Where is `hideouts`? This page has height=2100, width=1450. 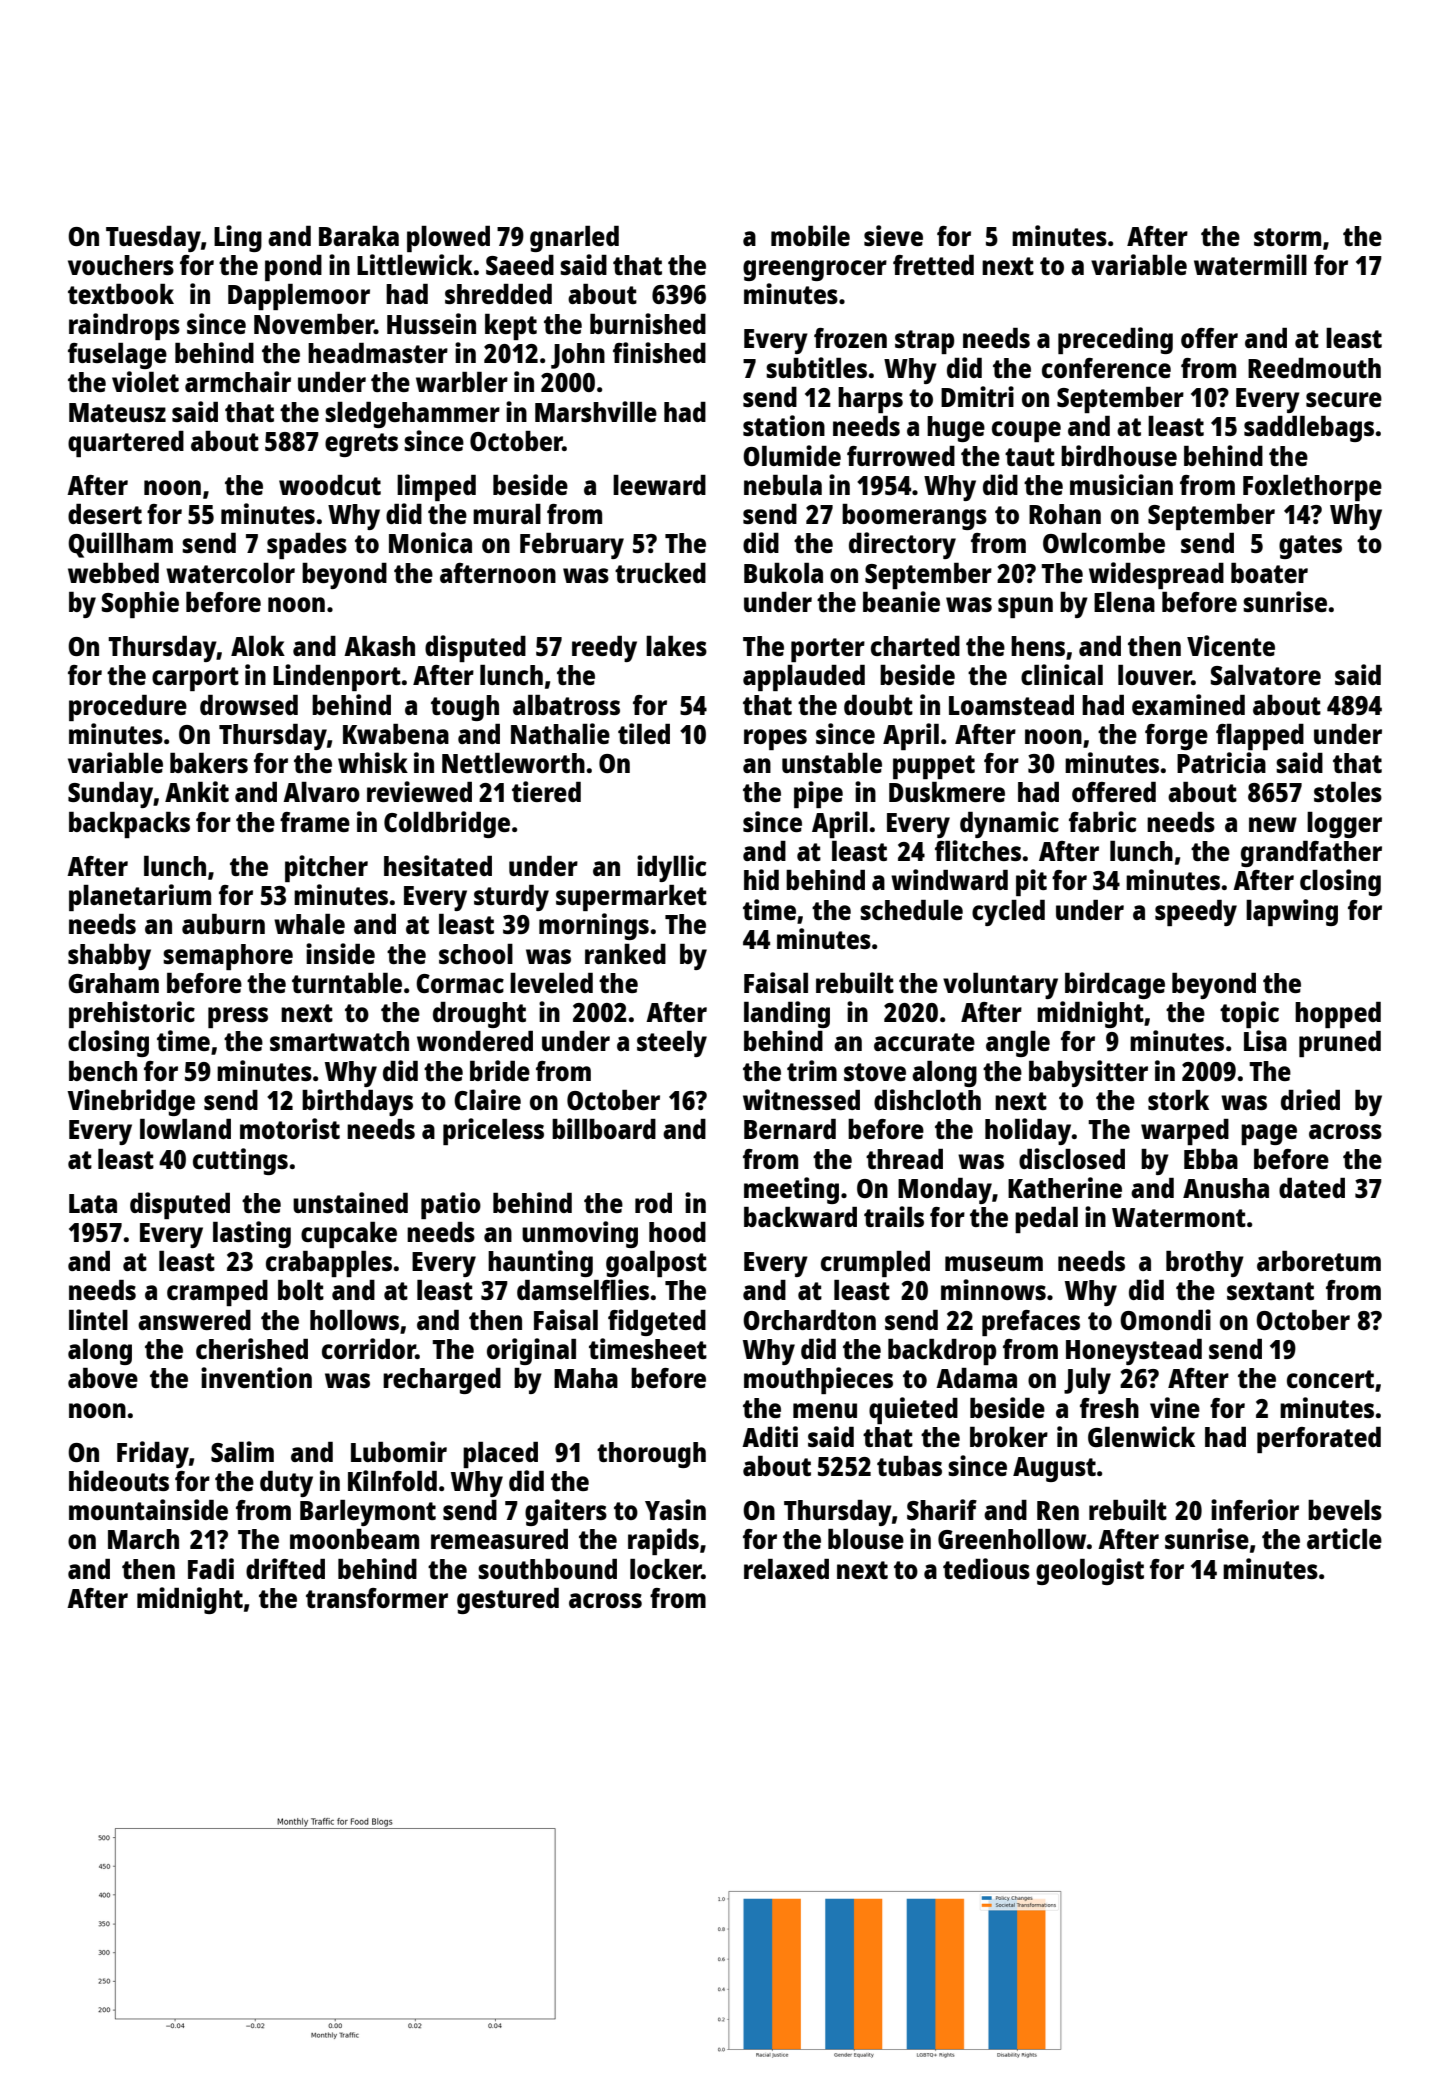
hideouts is located at coordinates (119, 1480).
